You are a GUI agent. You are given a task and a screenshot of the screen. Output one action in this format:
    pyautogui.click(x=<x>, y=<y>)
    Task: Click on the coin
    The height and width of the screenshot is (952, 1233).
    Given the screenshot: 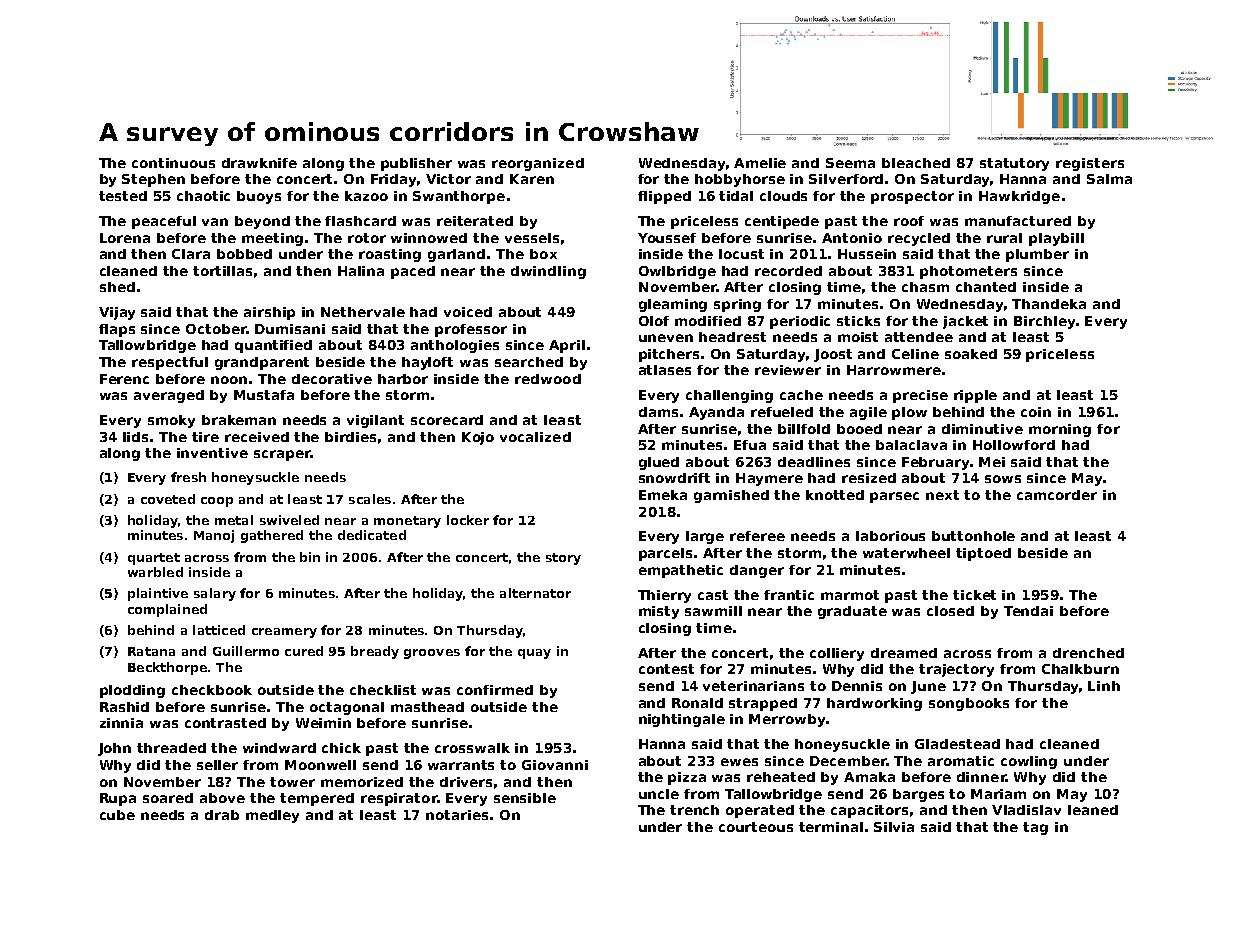 What is the action you would take?
    pyautogui.click(x=1036, y=412)
